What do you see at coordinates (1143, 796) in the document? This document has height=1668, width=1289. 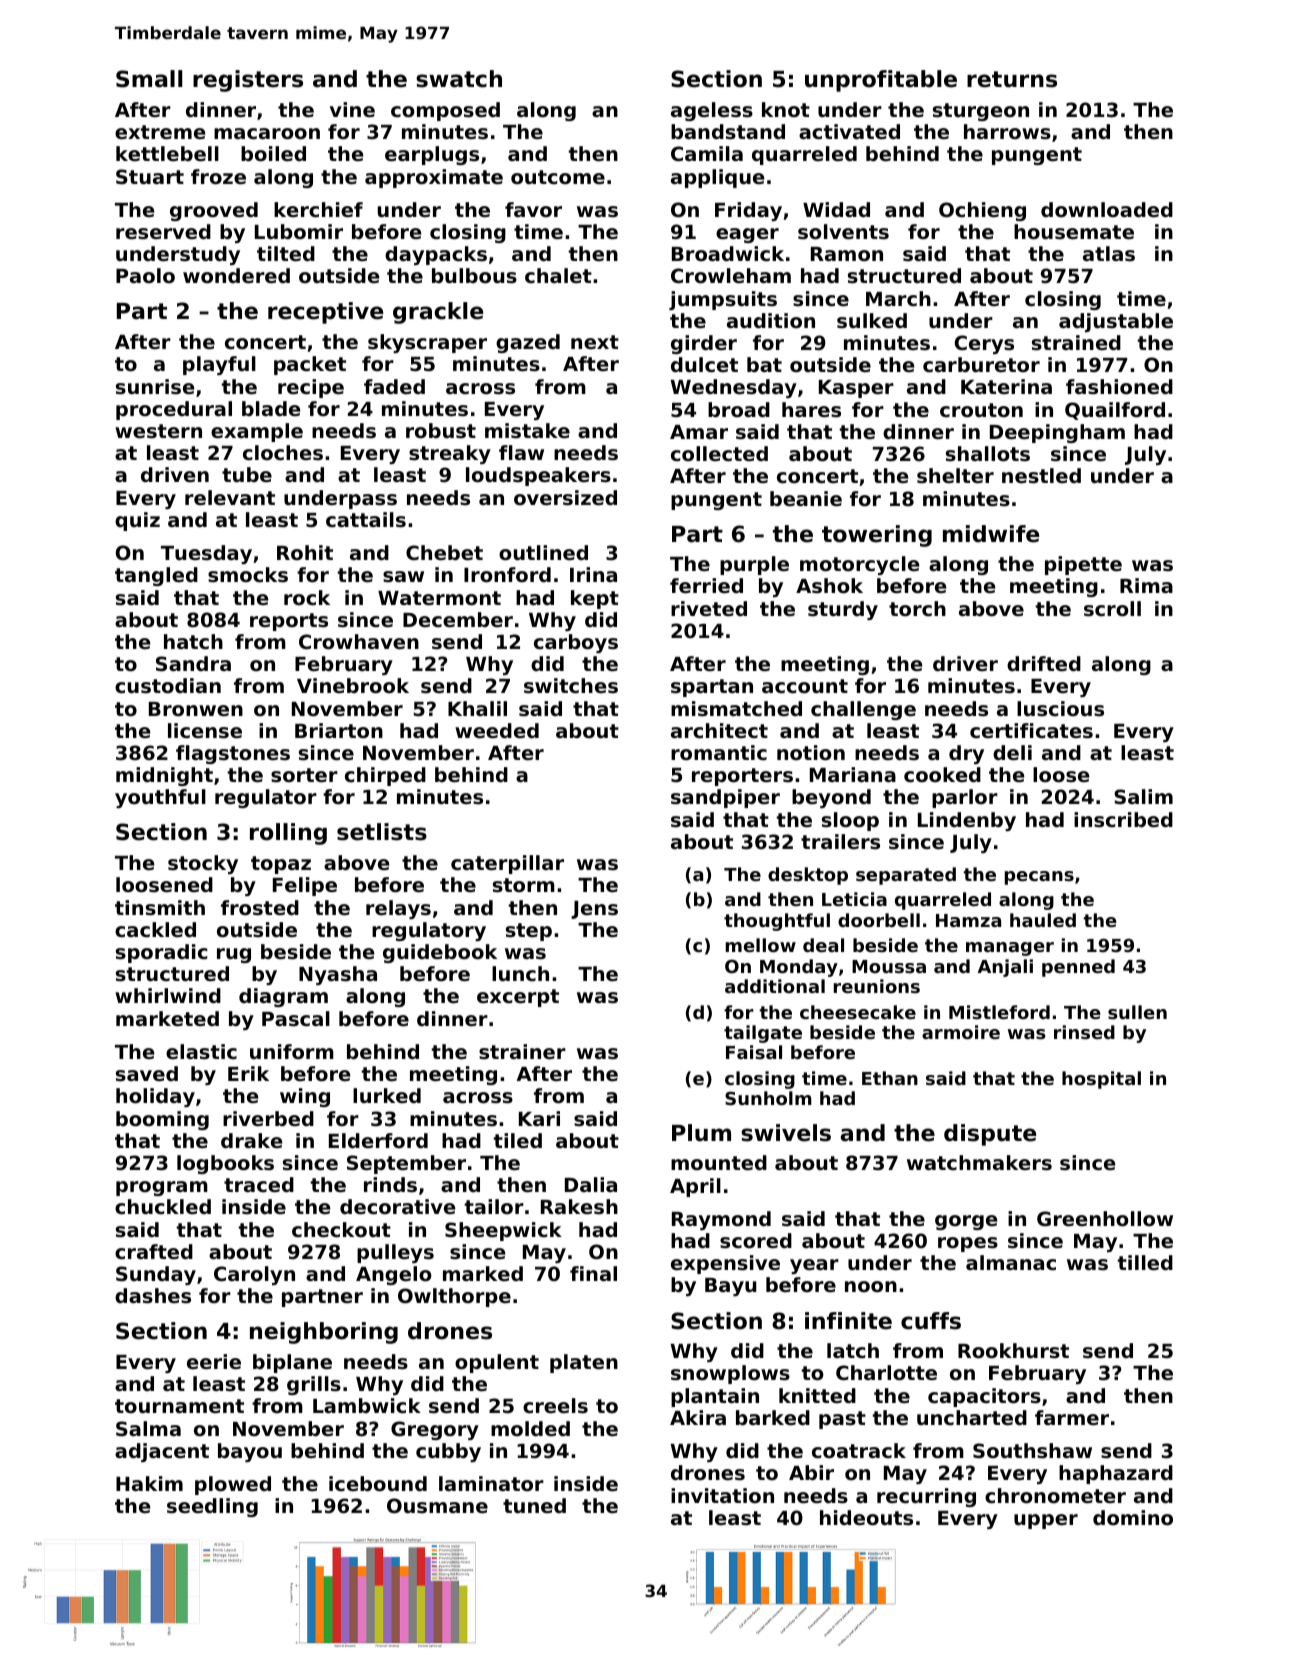 I see `Salim` at bounding box center [1143, 796].
